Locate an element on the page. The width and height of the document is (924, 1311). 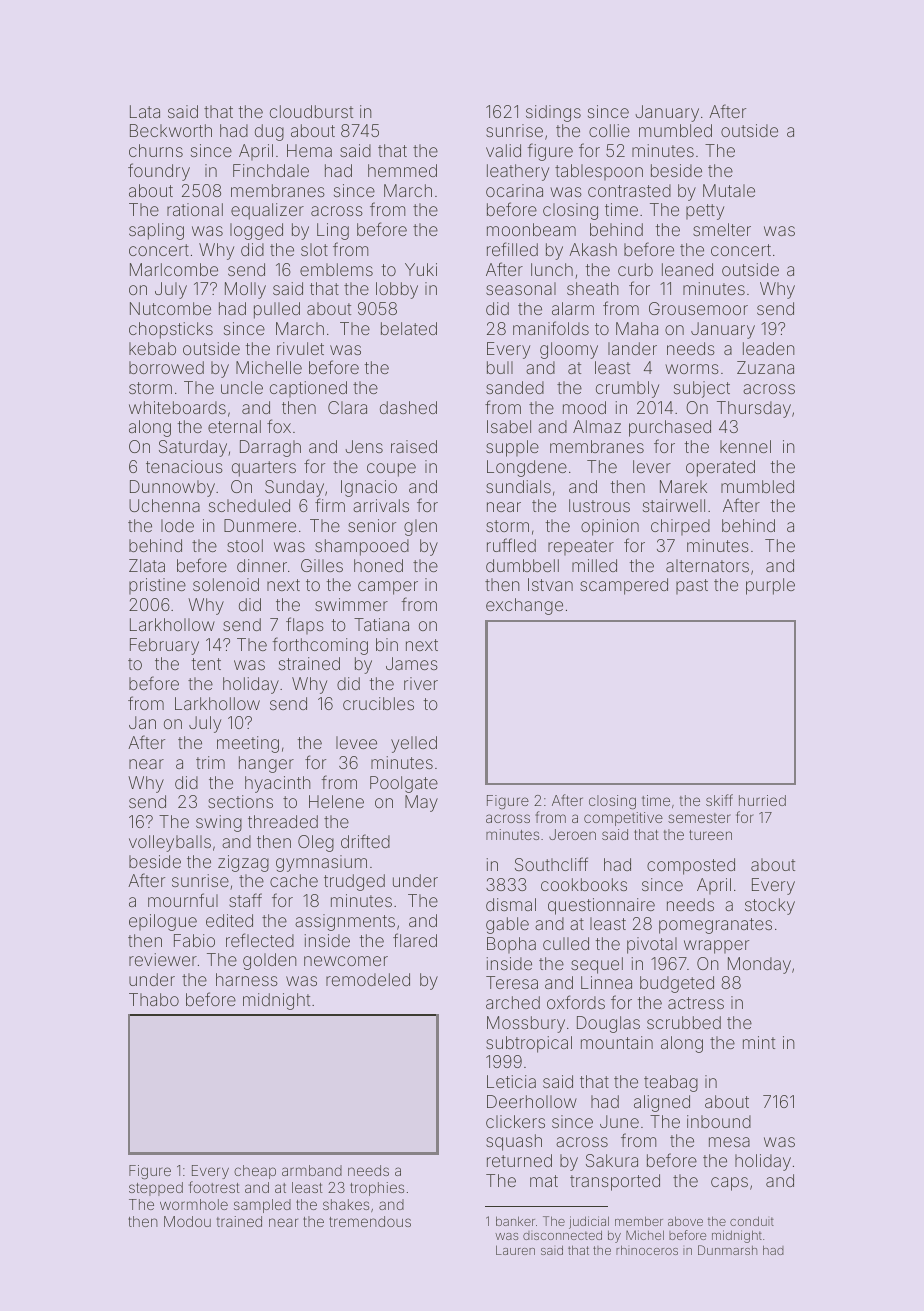
Lauren is located at coordinates (515, 1250).
